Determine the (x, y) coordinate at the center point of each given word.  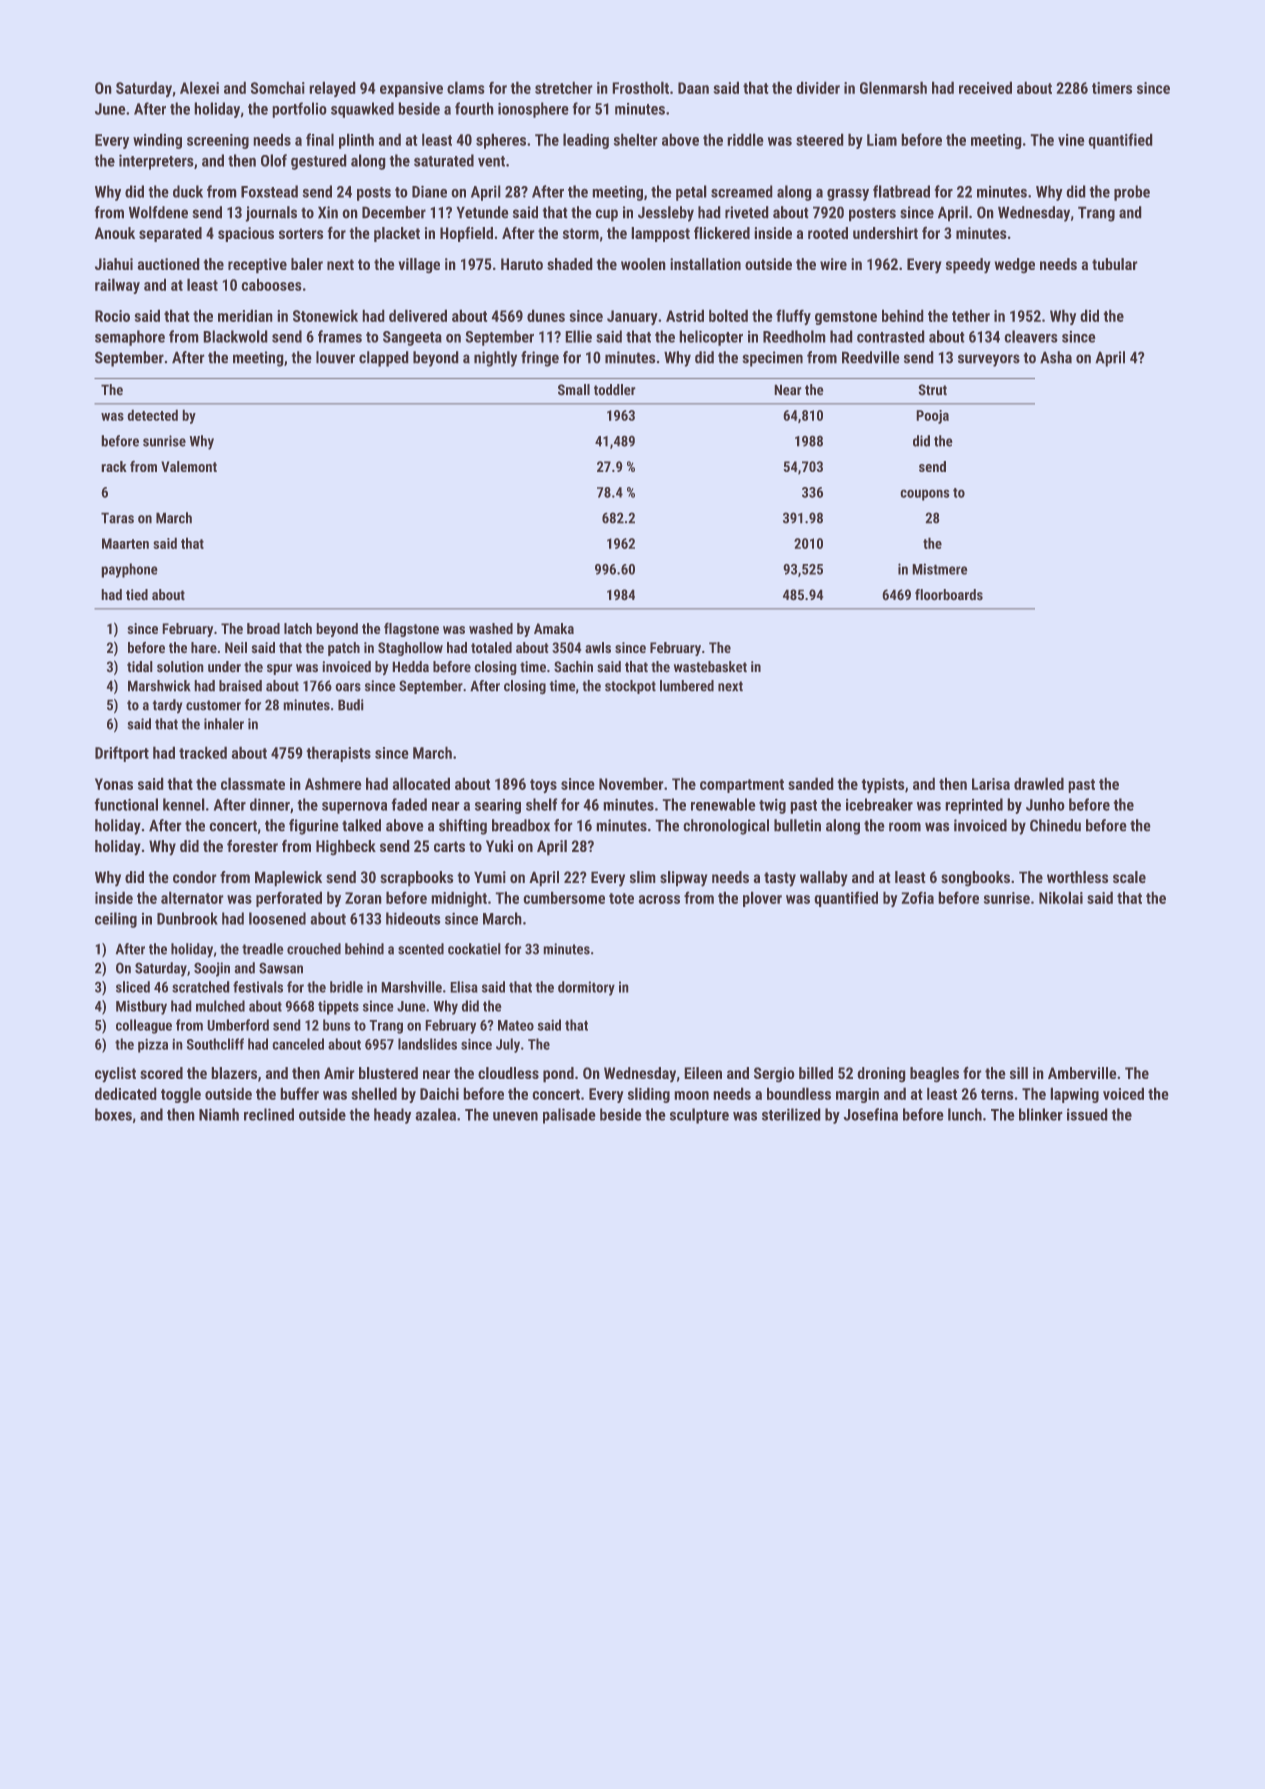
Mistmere (940, 569)
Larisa (991, 784)
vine (1071, 140)
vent (491, 161)
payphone (129, 570)
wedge (1015, 265)
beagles (934, 1074)
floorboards (949, 594)
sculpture (699, 1116)
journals (271, 214)
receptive (257, 265)
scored (161, 1073)
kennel (183, 804)
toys (543, 786)
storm (581, 233)
